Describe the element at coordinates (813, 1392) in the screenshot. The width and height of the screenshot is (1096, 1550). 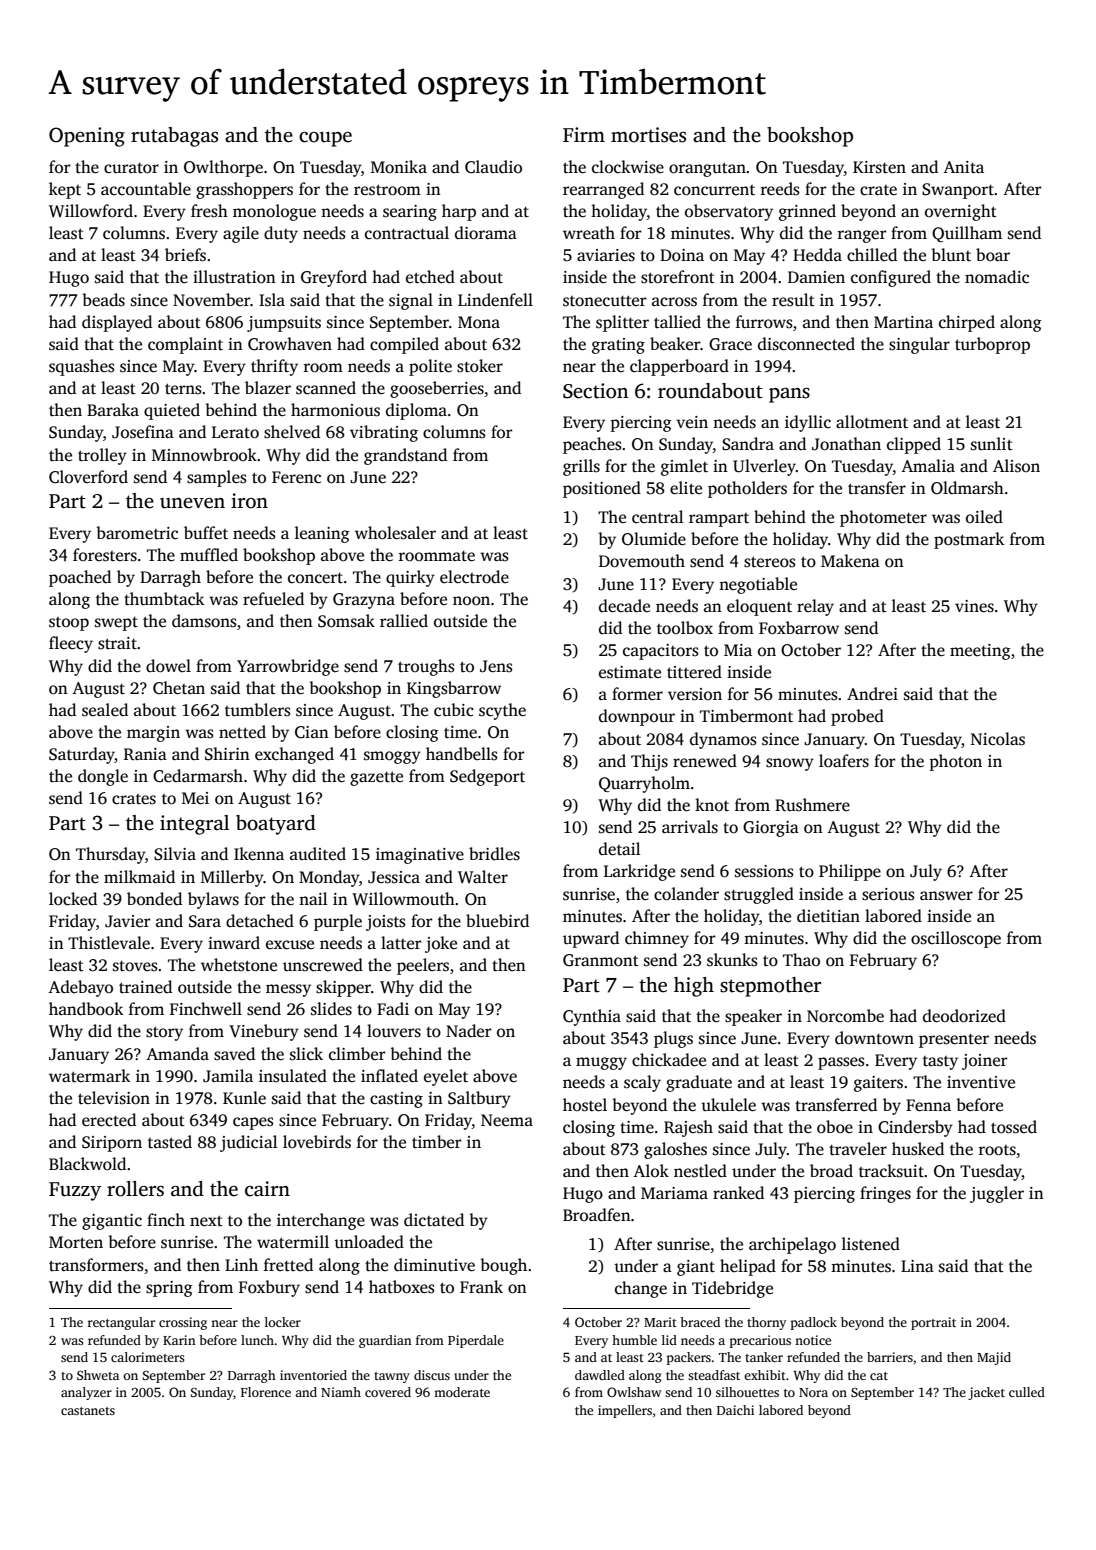
I see `Nora` at that location.
